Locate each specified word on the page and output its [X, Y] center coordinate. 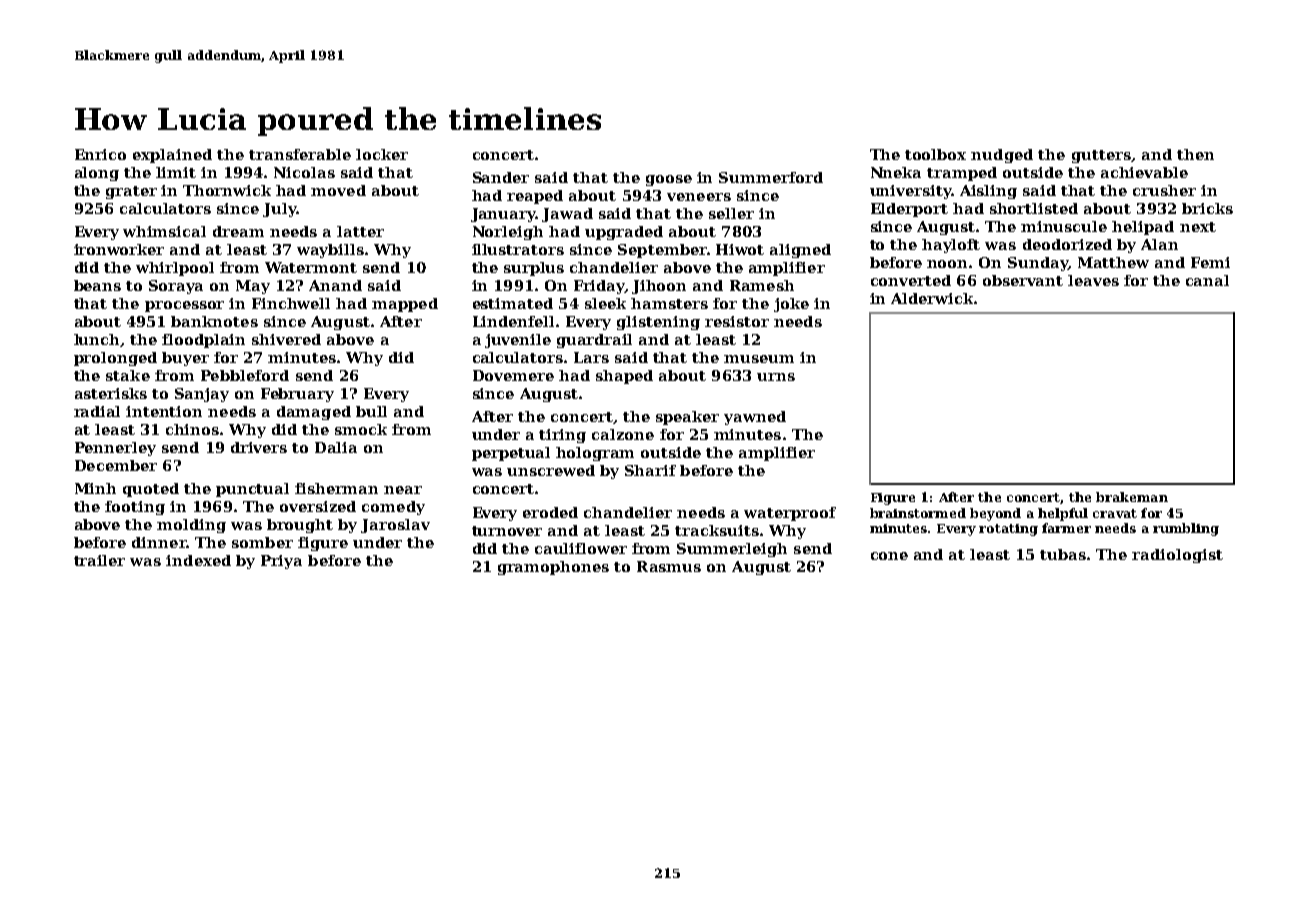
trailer [99, 560]
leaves [1093, 280]
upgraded [624, 233]
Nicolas [304, 172]
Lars [591, 357]
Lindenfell [513, 321]
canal [1207, 280]
